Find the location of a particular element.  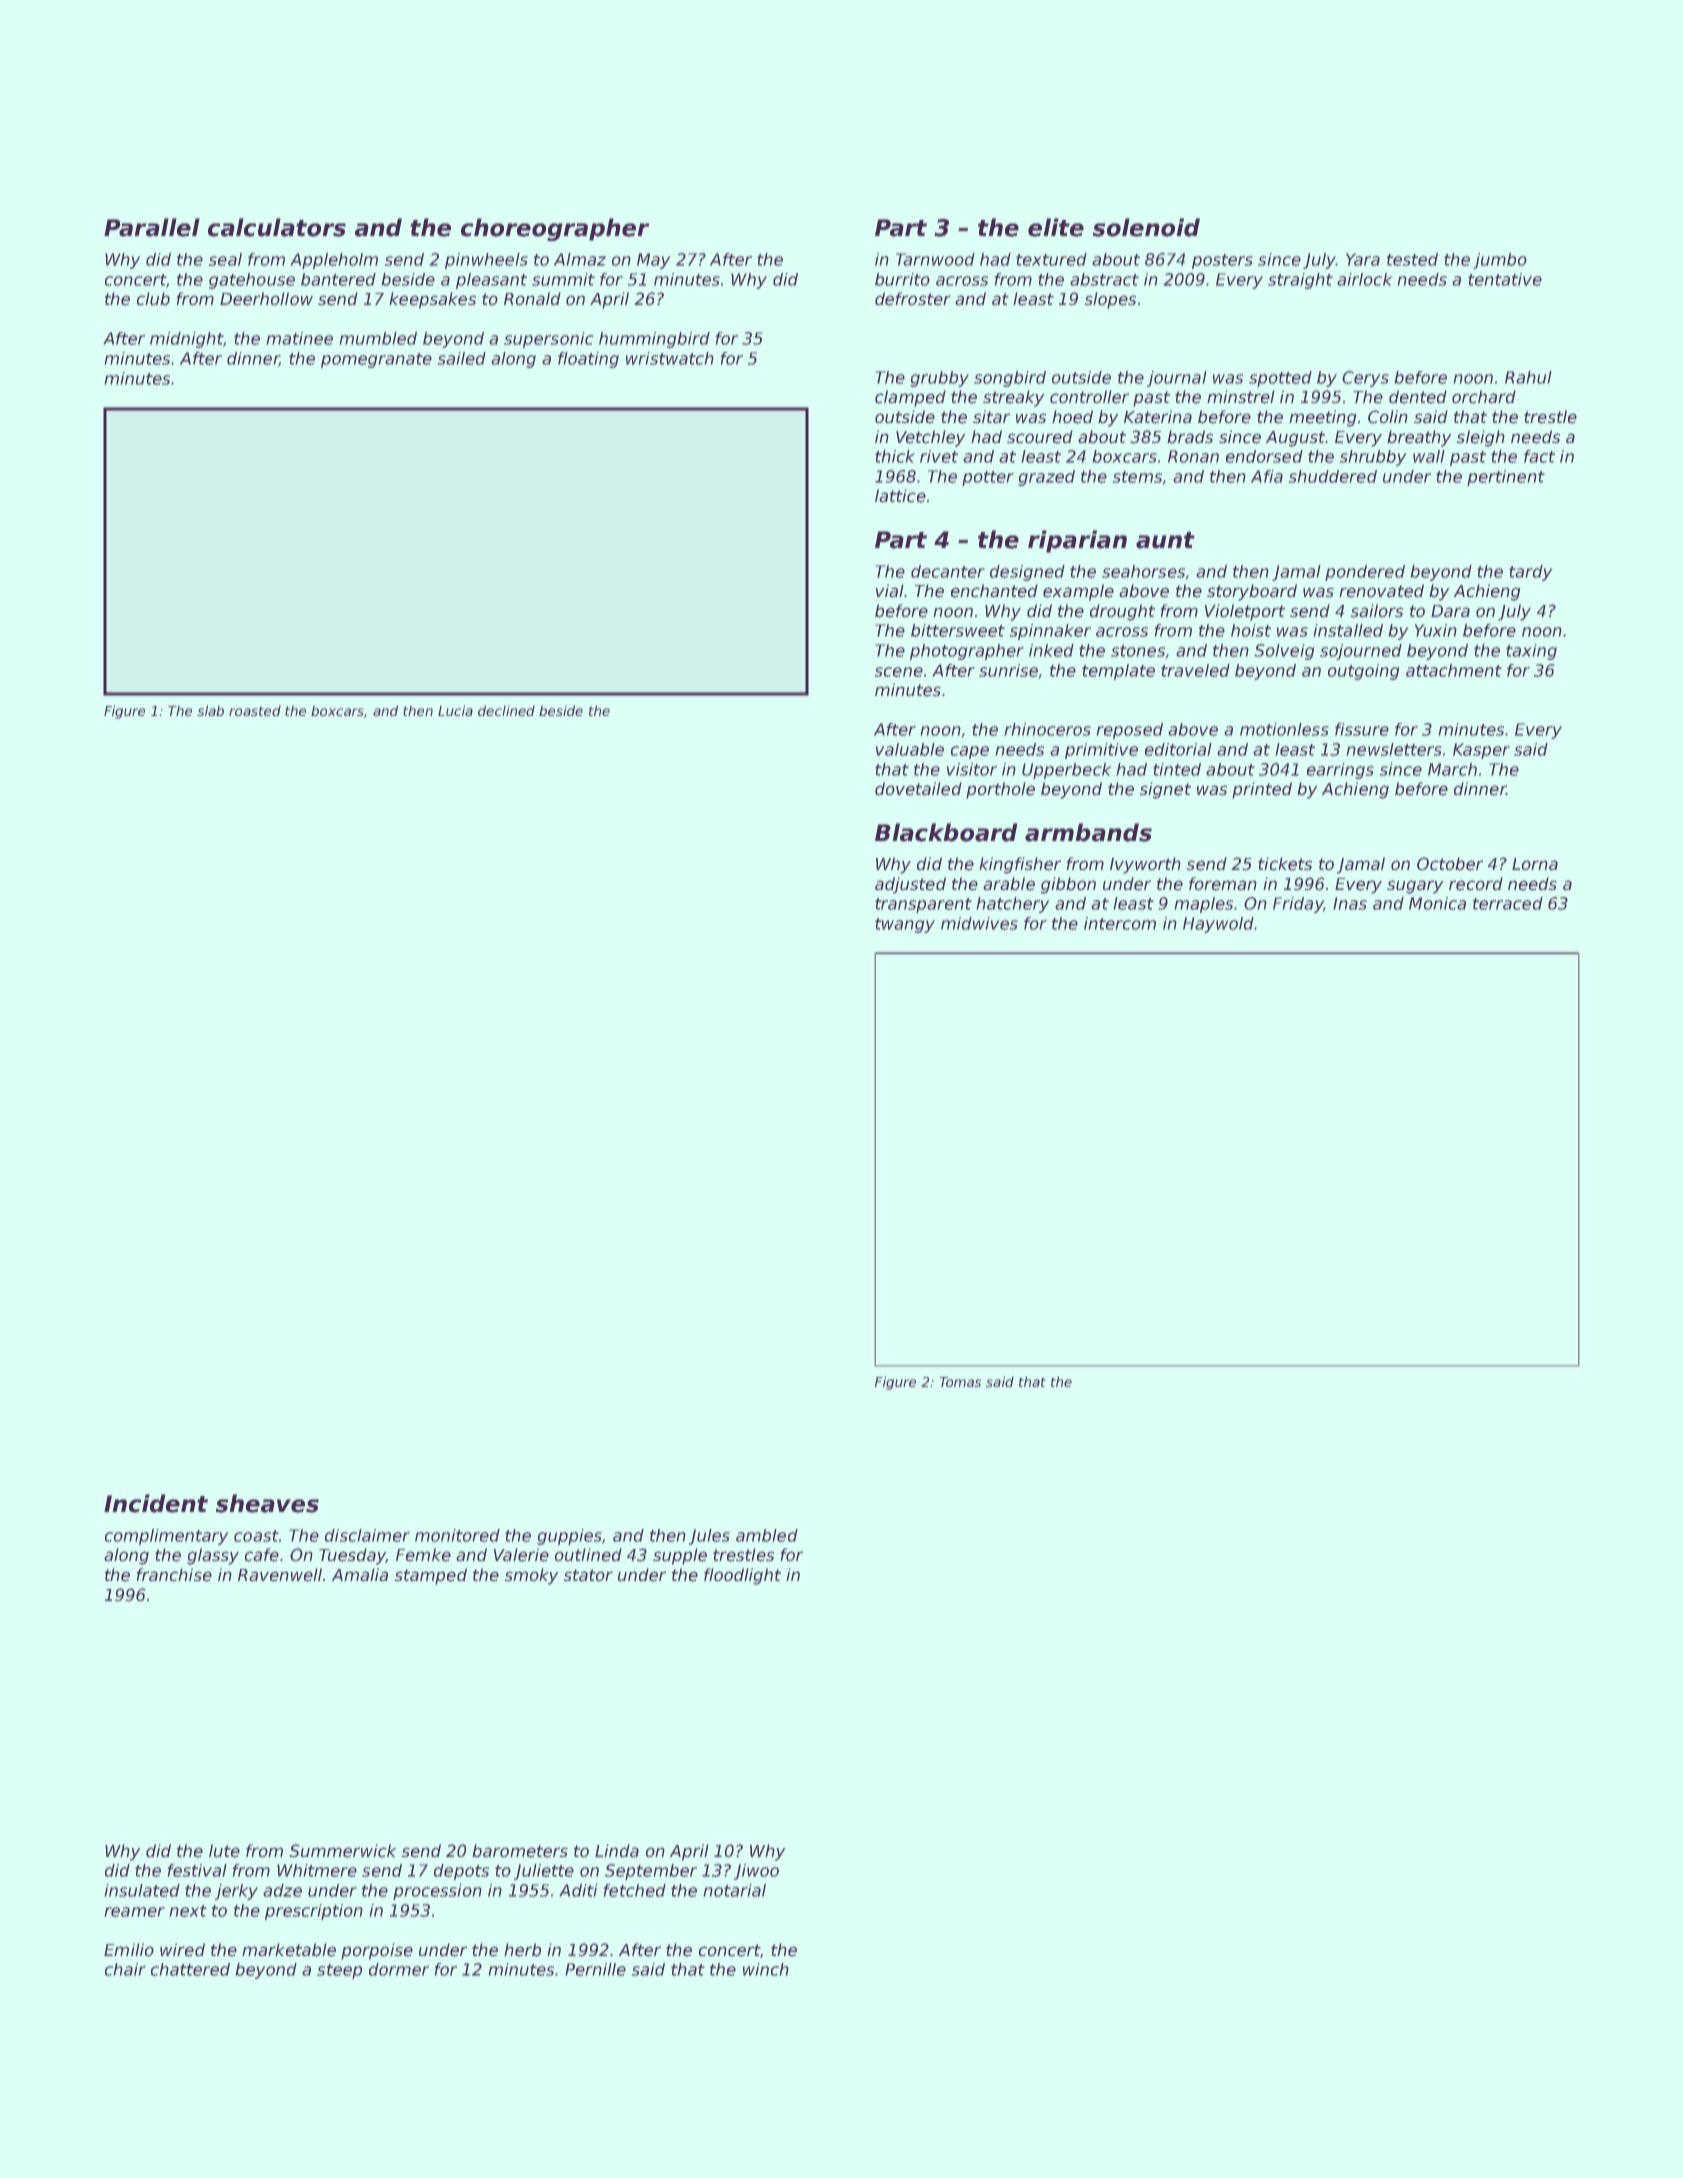

straight is located at coordinates (1300, 281).
